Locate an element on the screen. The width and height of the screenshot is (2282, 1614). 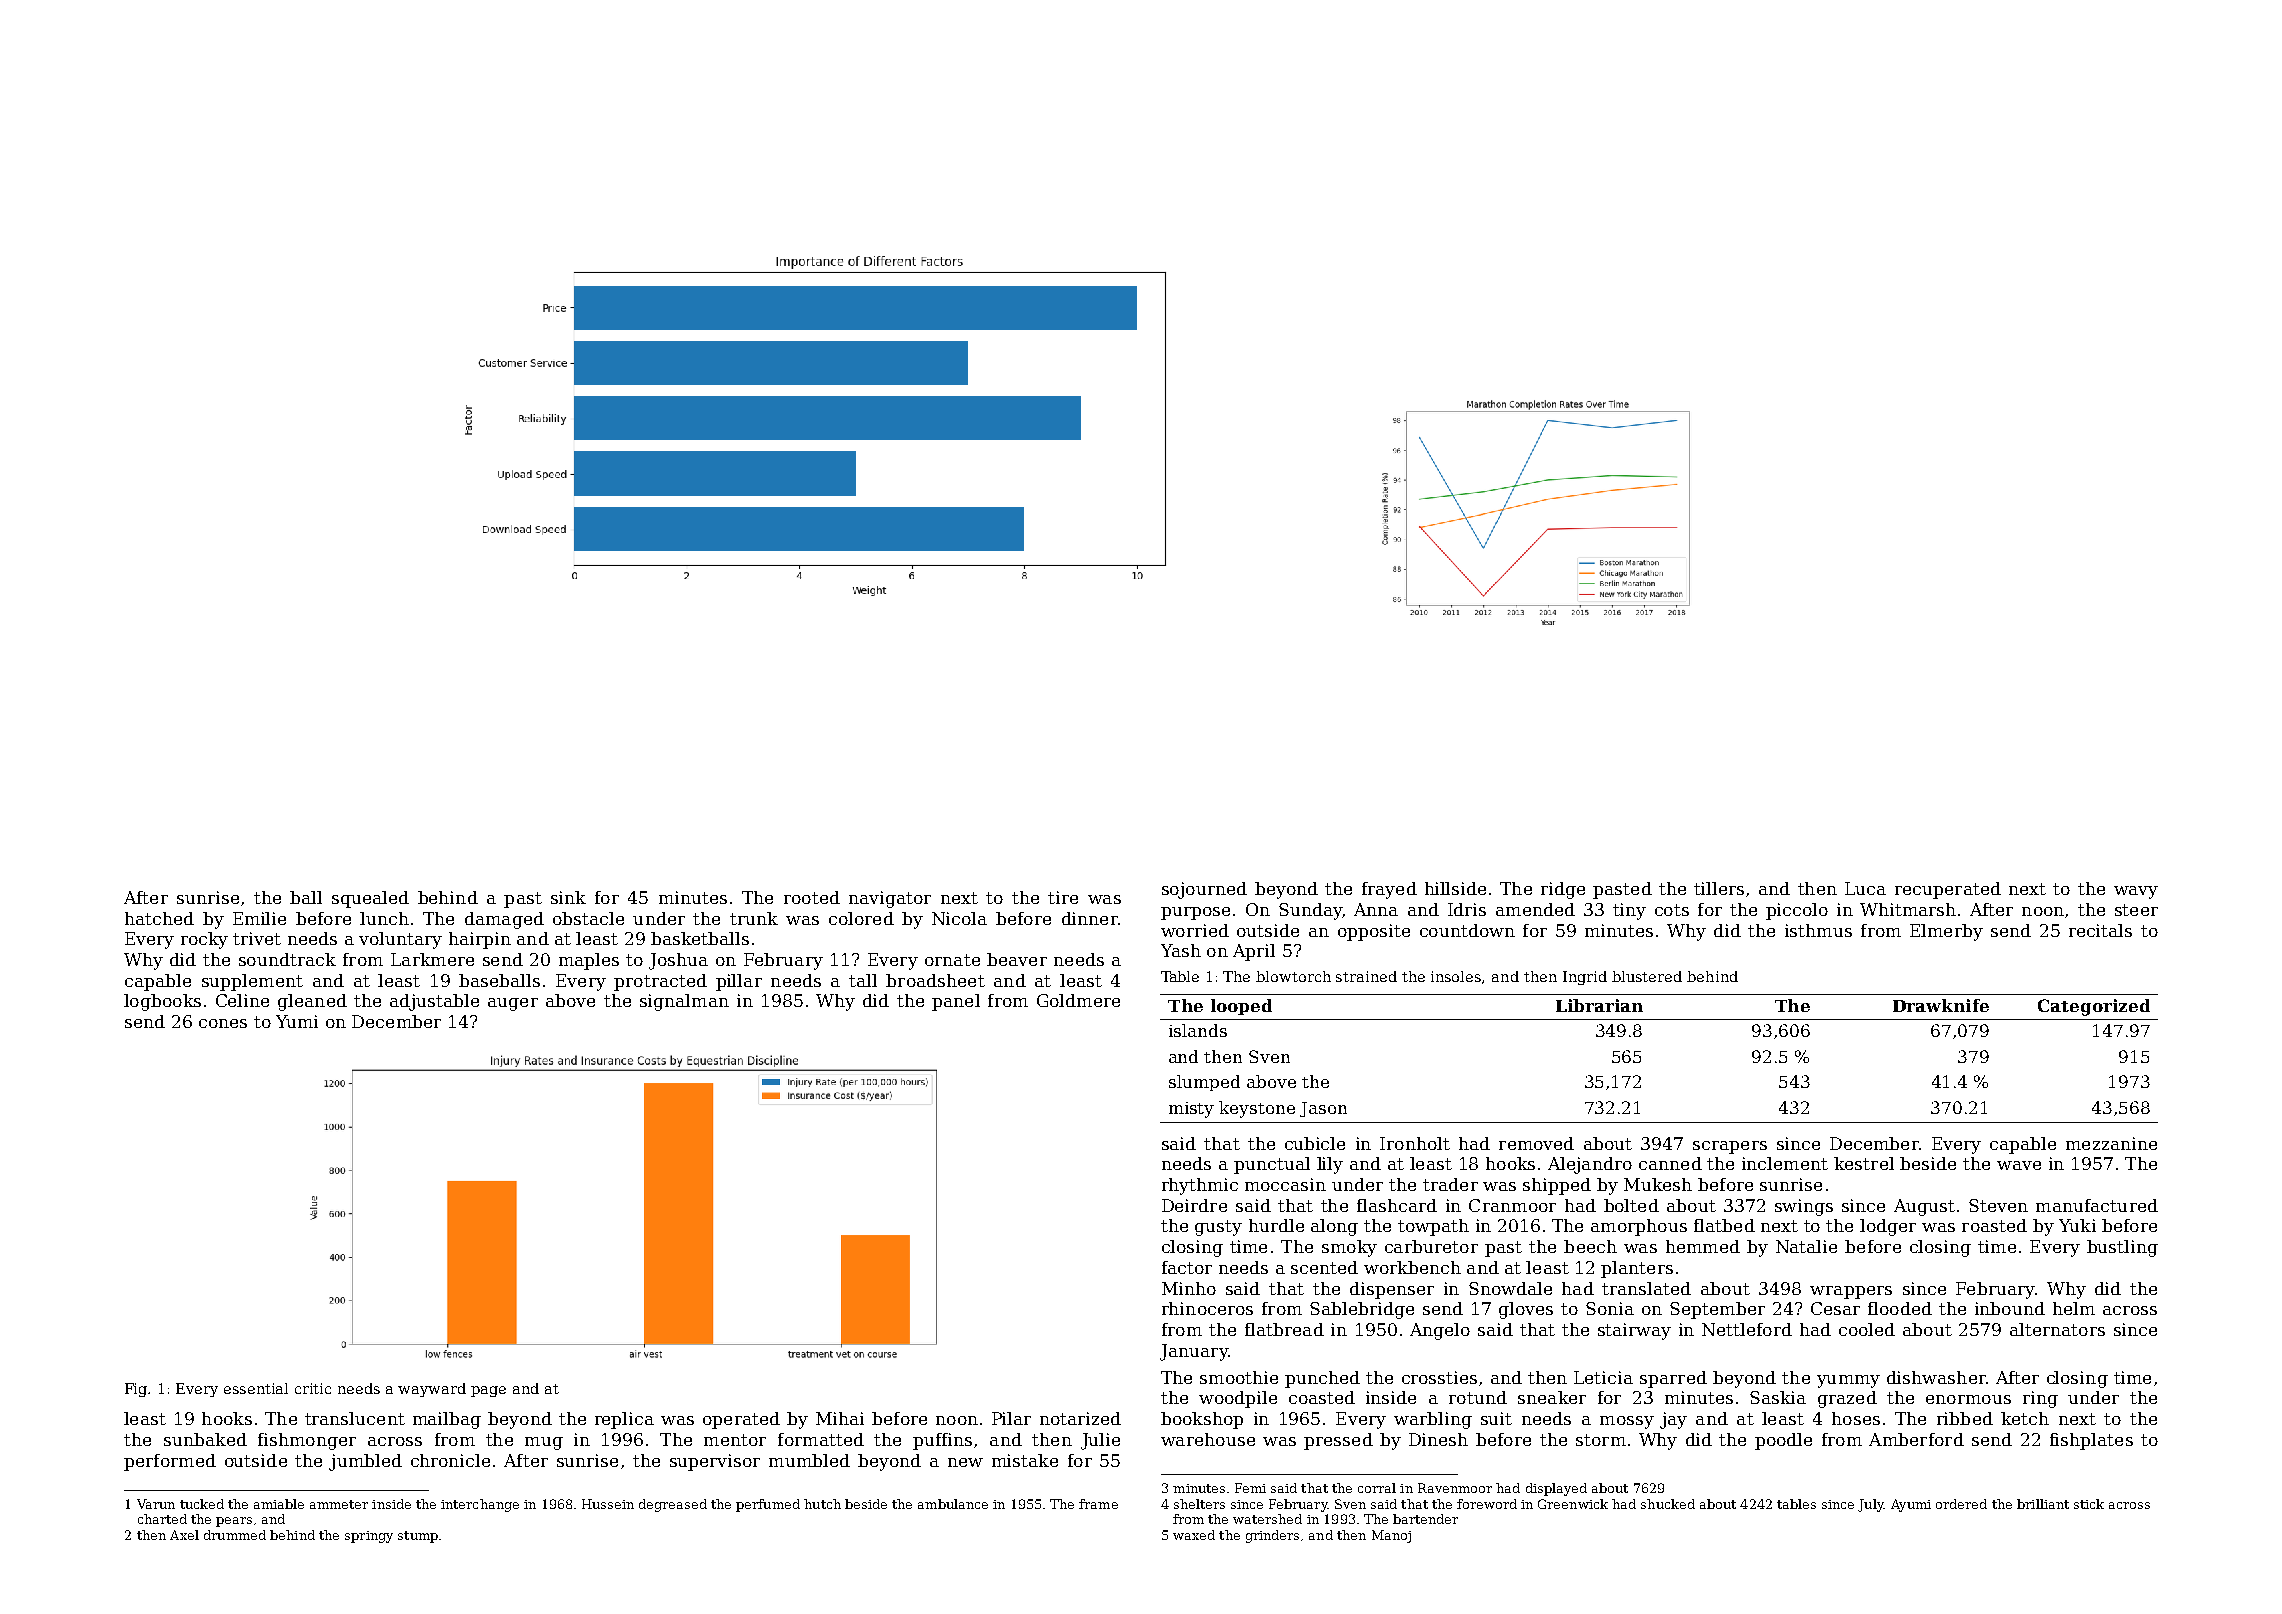
sojourned is located at coordinates (1204, 890).
